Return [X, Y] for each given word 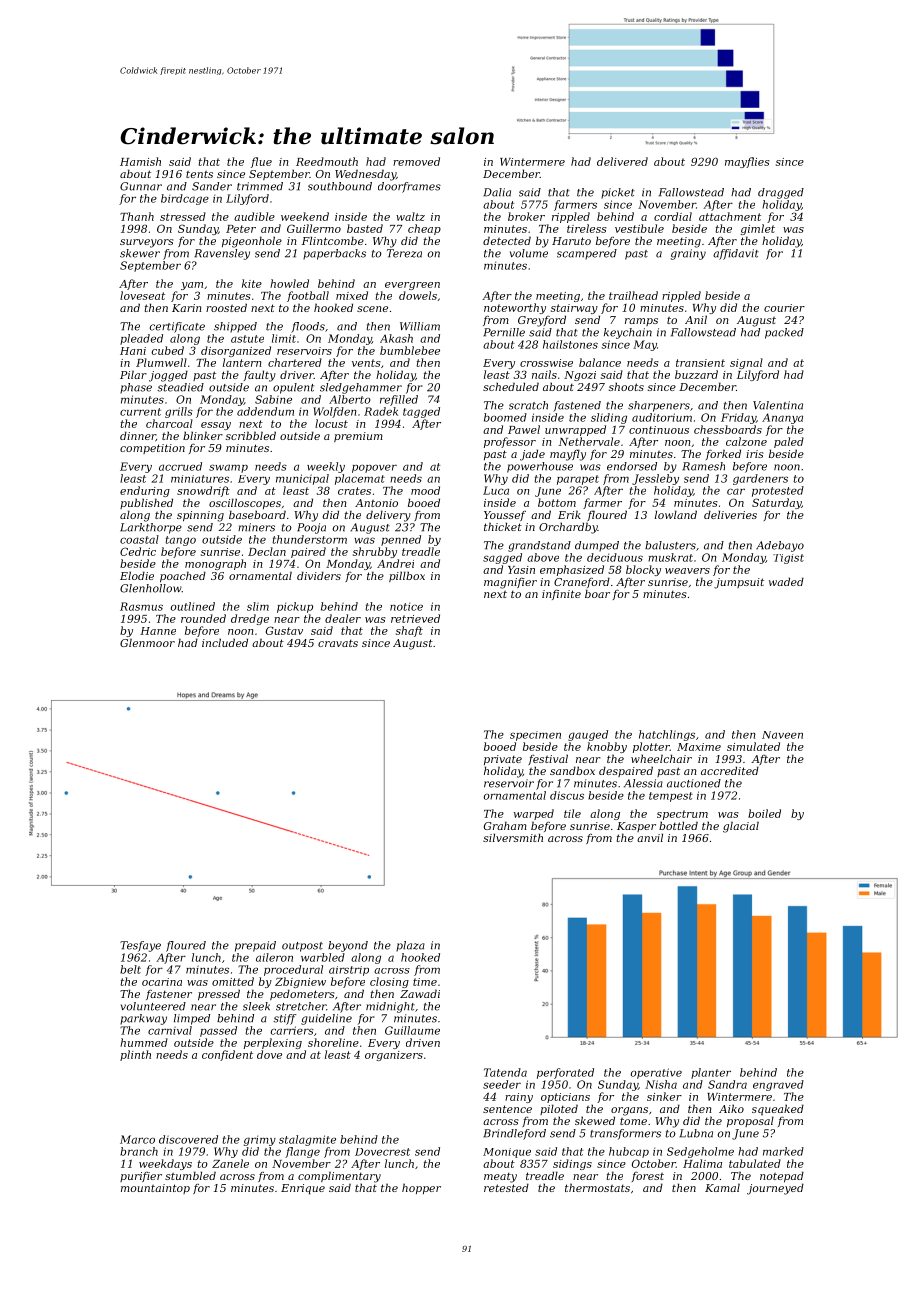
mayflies [747, 162]
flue [261, 162]
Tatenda [505, 1072]
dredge [250, 619]
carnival [170, 1030]
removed [416, 161]
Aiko [731, 1108]
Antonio [376, 503]
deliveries [730, 514]
